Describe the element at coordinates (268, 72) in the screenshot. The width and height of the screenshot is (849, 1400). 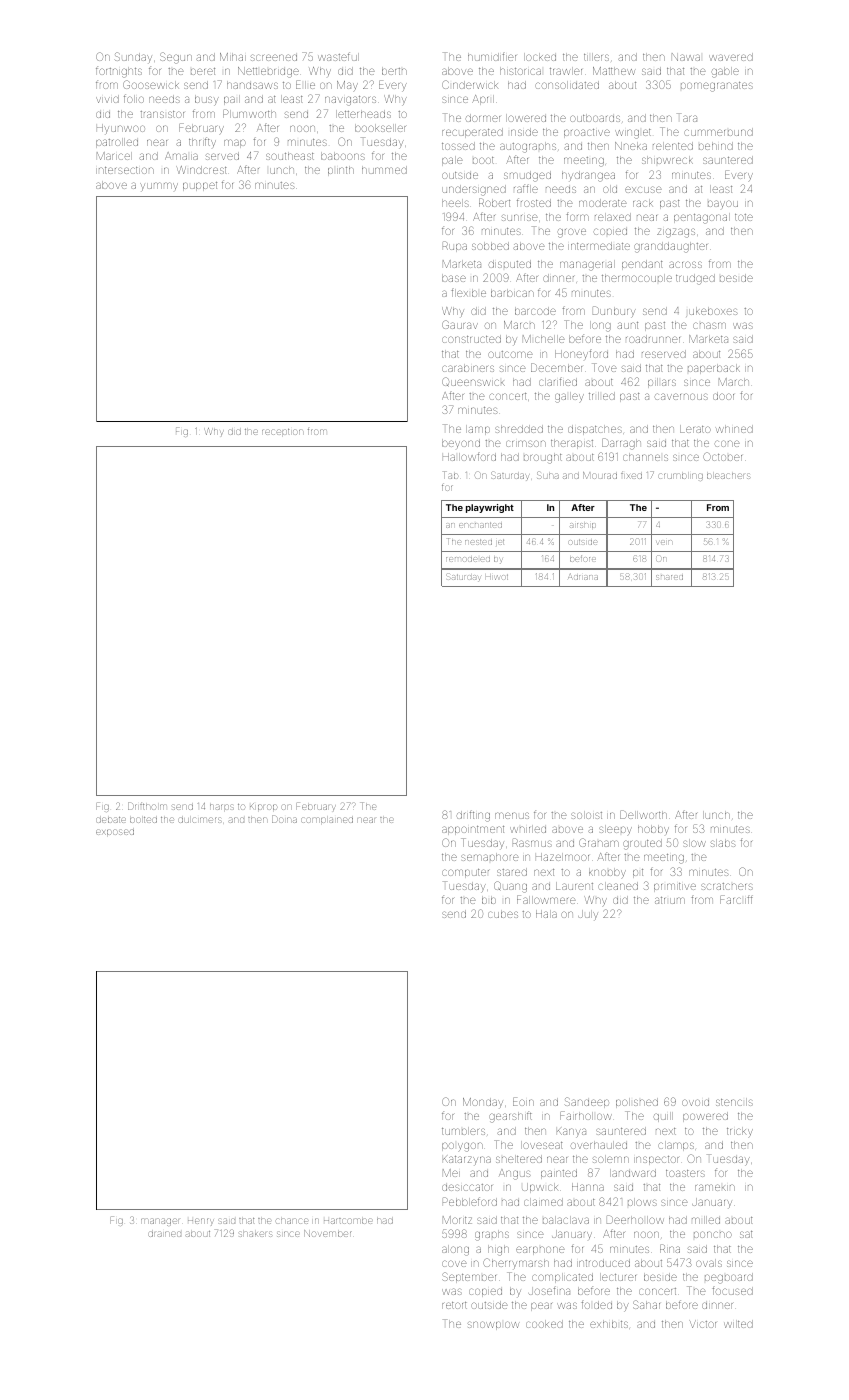
I see `Nettlebridge` at that location.
